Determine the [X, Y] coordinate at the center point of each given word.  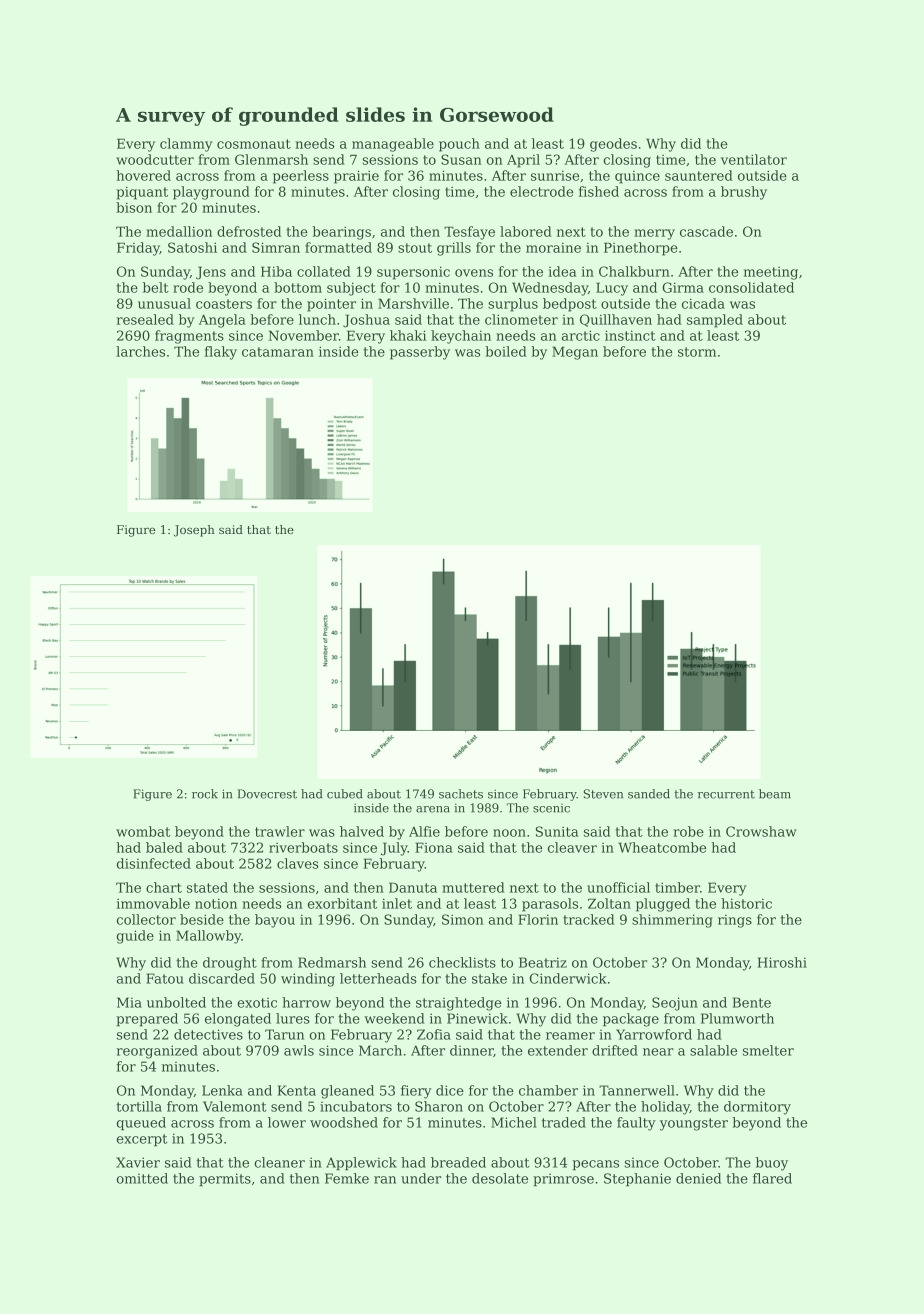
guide [135, 937]
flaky [221, 353]
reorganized [157, 1052]
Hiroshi [782, 962]
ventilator [754, 159]
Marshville [413, 303]
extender [558, 1050]
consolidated [751, 287]
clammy [186, 145]
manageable [393, 145]
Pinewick [477, 1018]
